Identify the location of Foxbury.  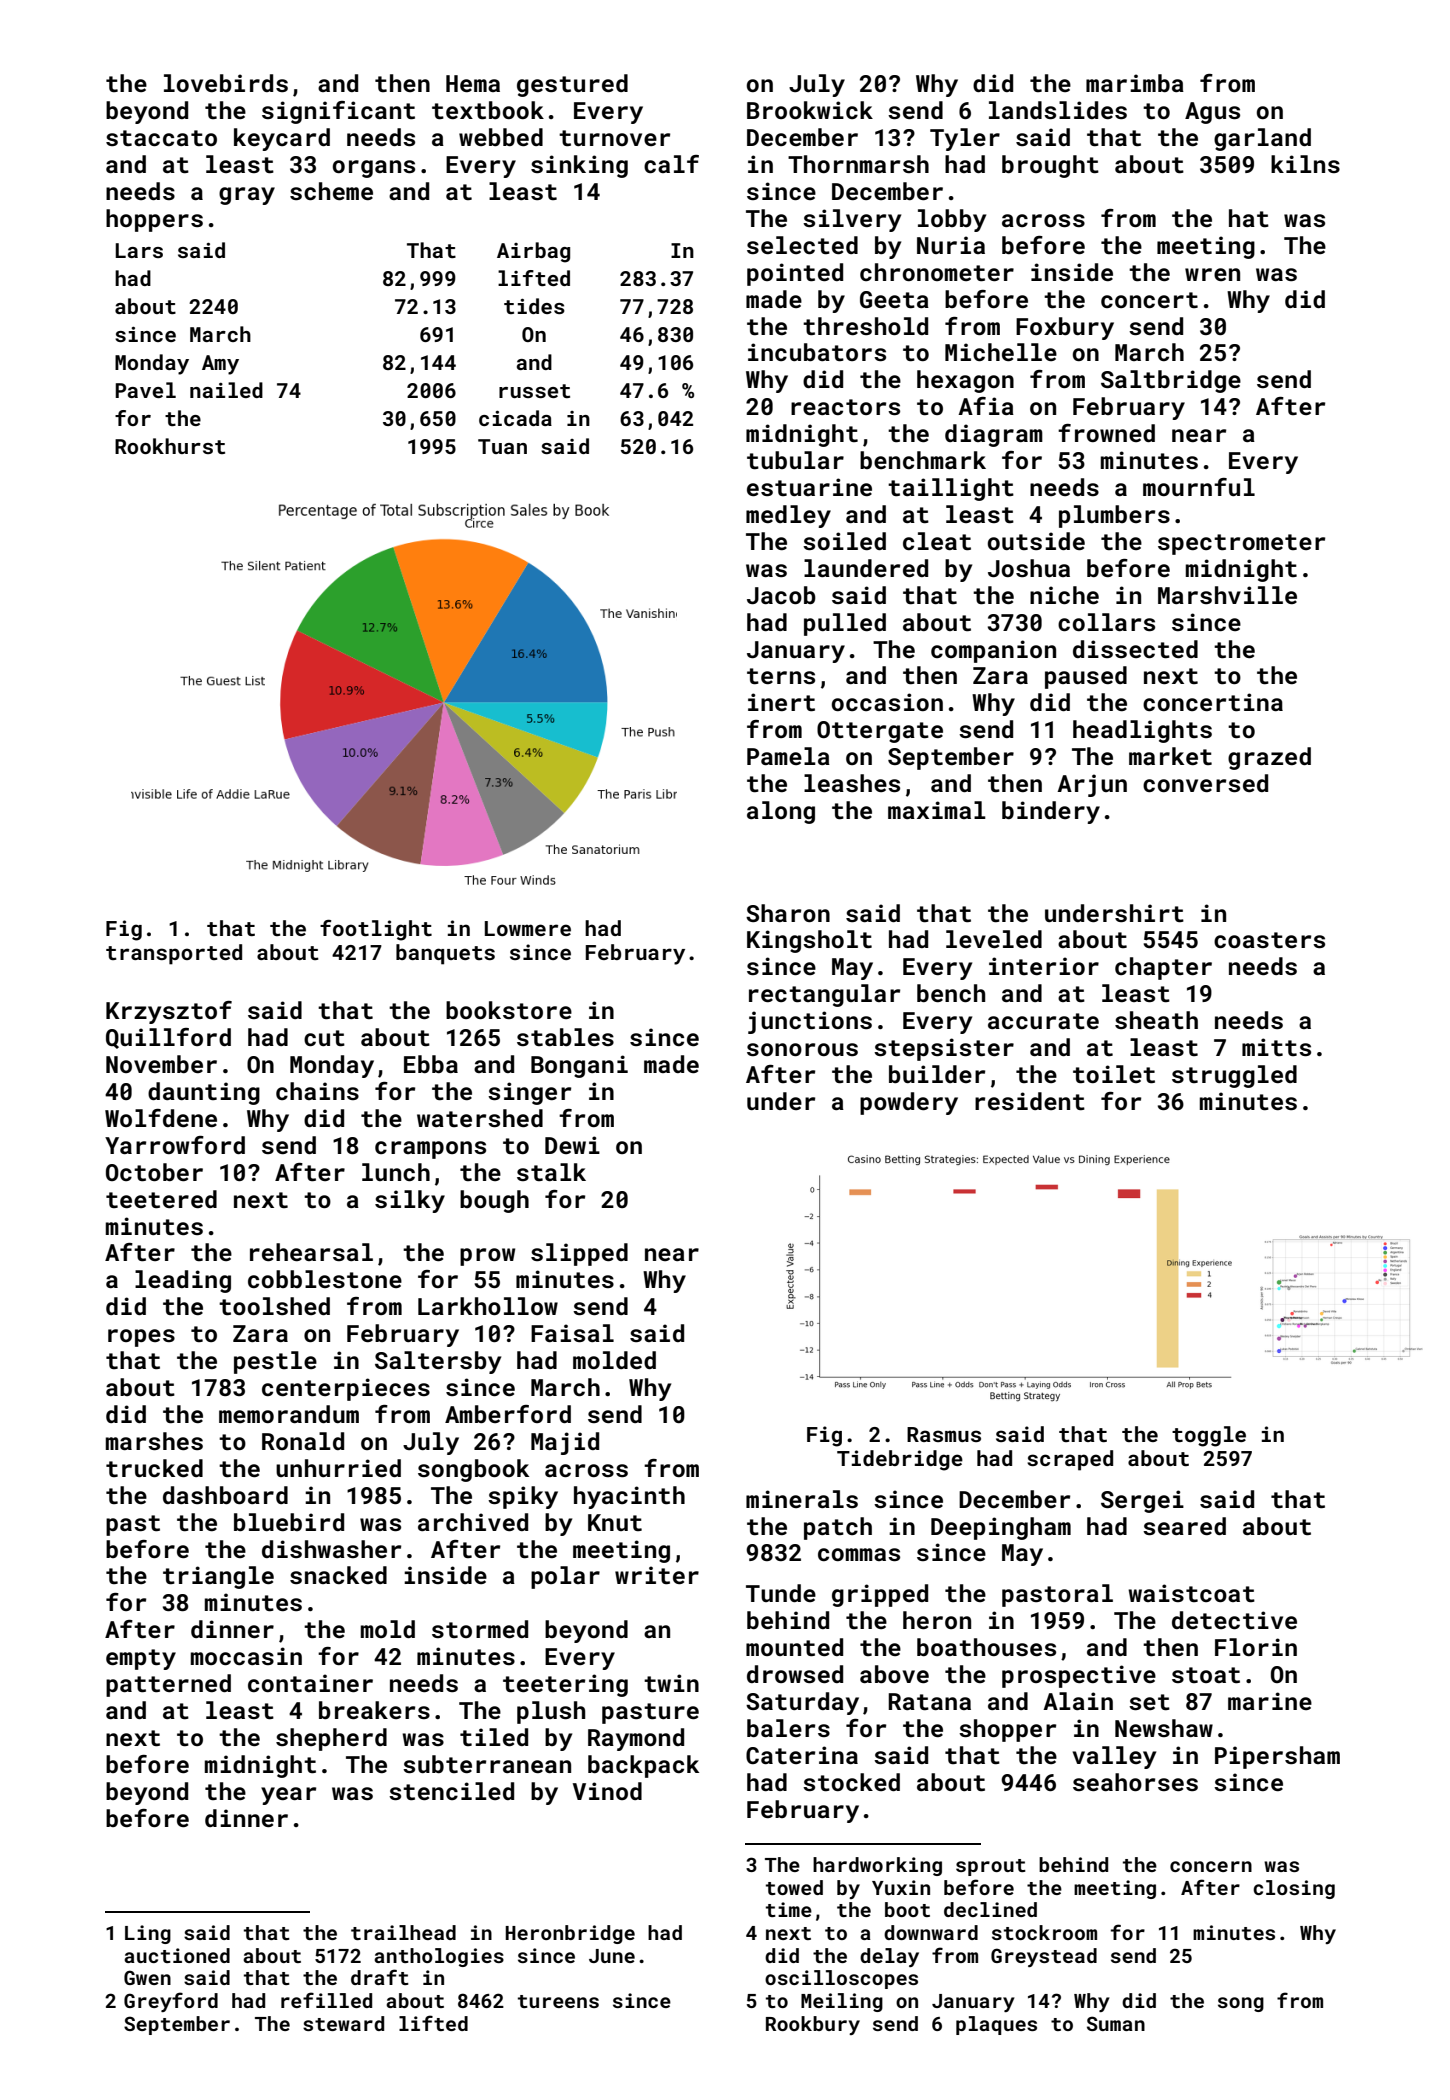
(1065, 328).
